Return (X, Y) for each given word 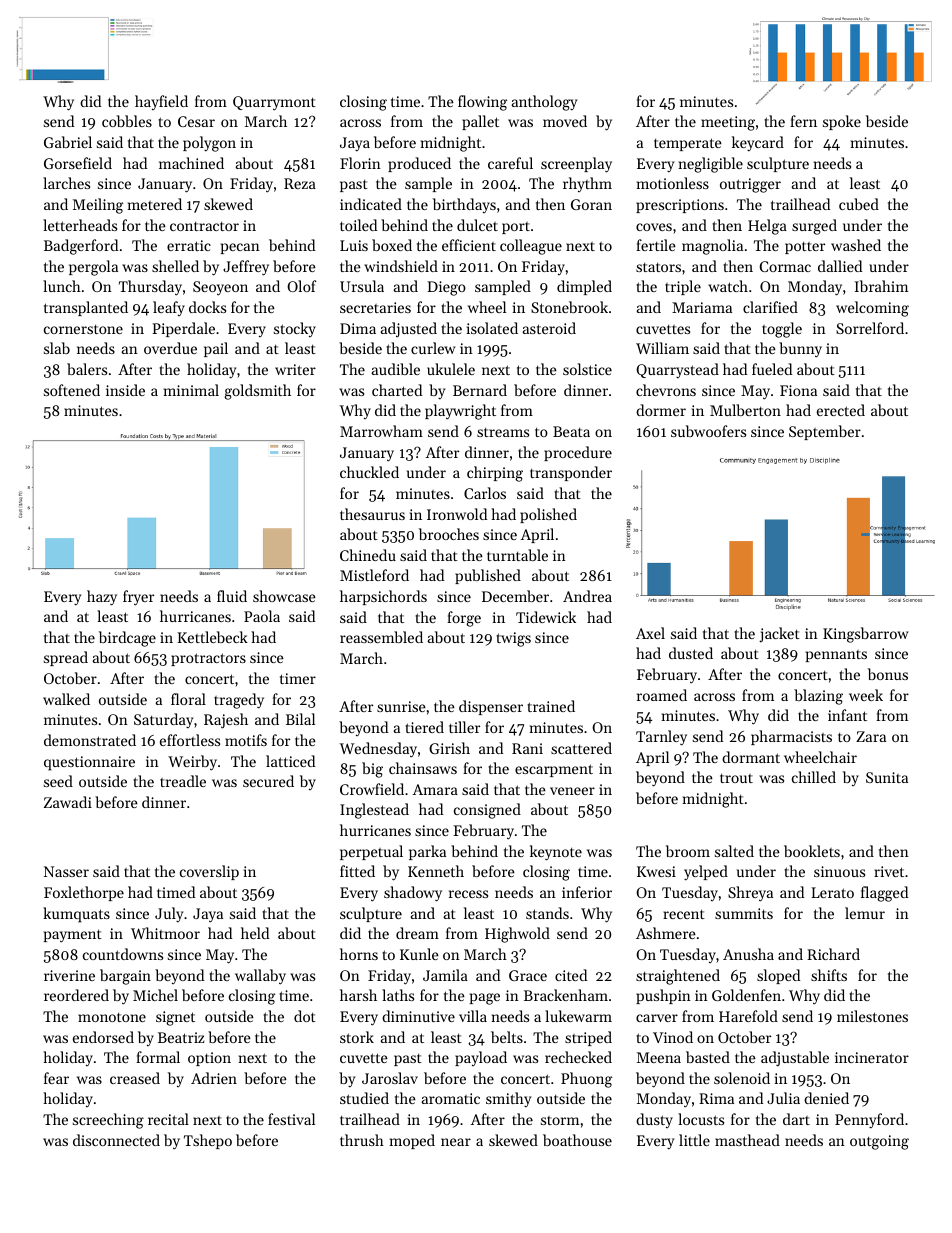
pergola (93, 268)
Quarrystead (677, 371)
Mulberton (745, 410)
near (456, 1142)
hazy (102, 598)
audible (396, 369)
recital (168, 1119)
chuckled (369, 472)
